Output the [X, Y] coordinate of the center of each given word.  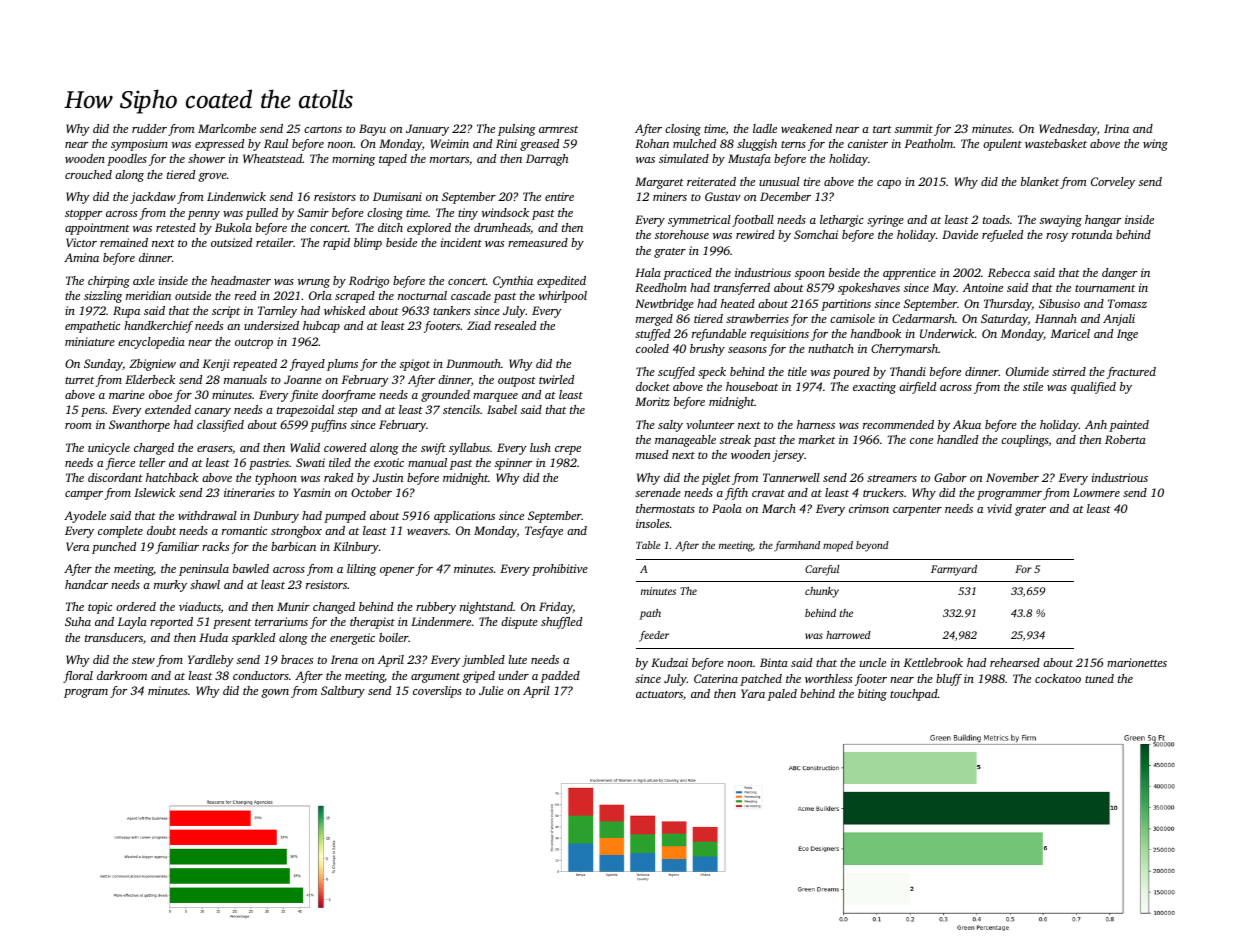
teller [152, 462]
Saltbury [343, 692]
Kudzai [669, 662]
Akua [967, 424]
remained [124, 242]
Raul [276, 143]
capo [889, 184]
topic [100, 608]
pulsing [517, 130]
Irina [1116, 128]
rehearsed [1015, 662]
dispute [519, 623]
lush [540, 447]
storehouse [682, 234]
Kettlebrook [933, 662]
